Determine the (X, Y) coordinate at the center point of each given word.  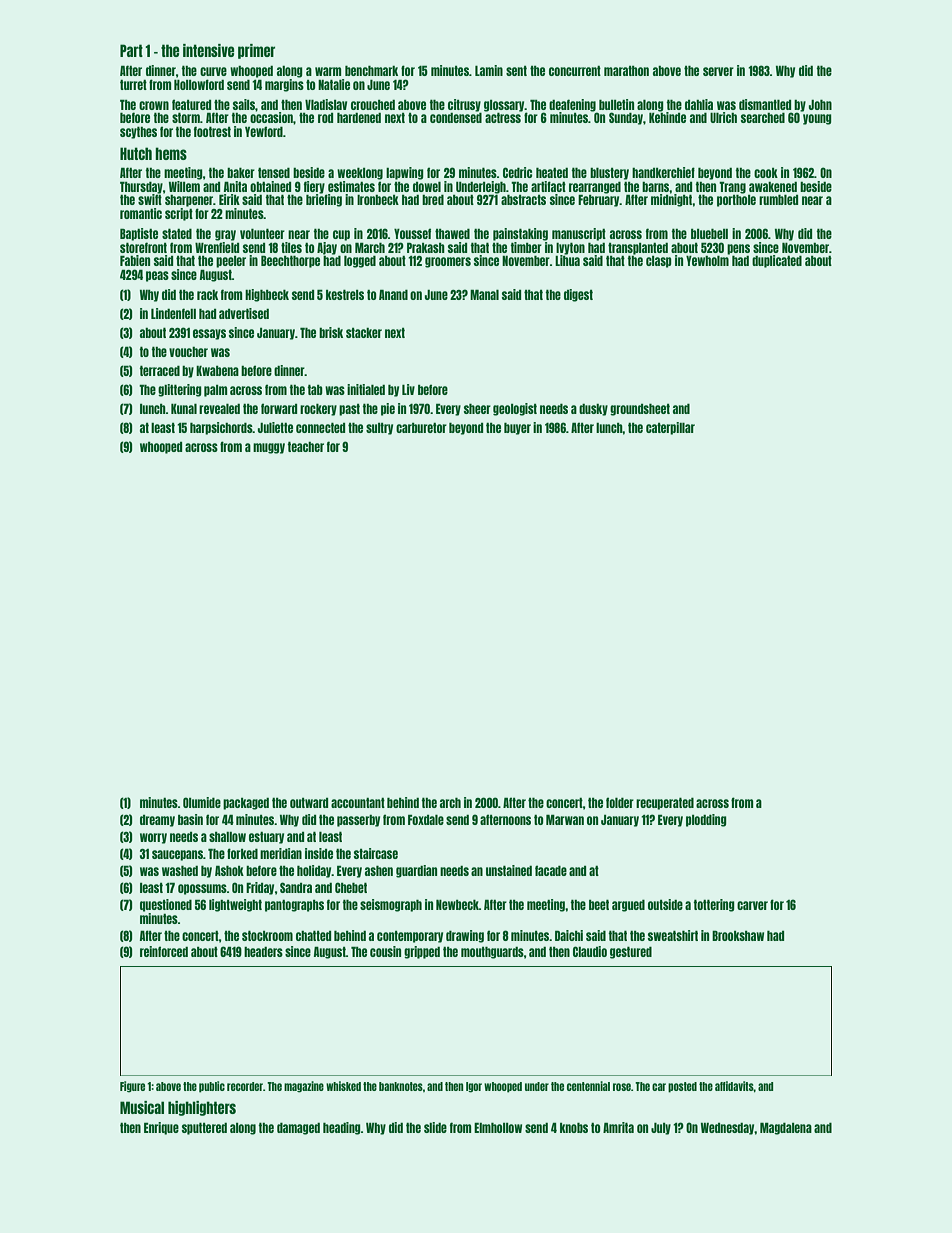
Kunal (184, 408)
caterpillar (670, 428)
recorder (245, 1086)
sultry (379, 429)
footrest (212, 131)
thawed (452, 233)
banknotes (401, 1086)
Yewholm (707, 260)
